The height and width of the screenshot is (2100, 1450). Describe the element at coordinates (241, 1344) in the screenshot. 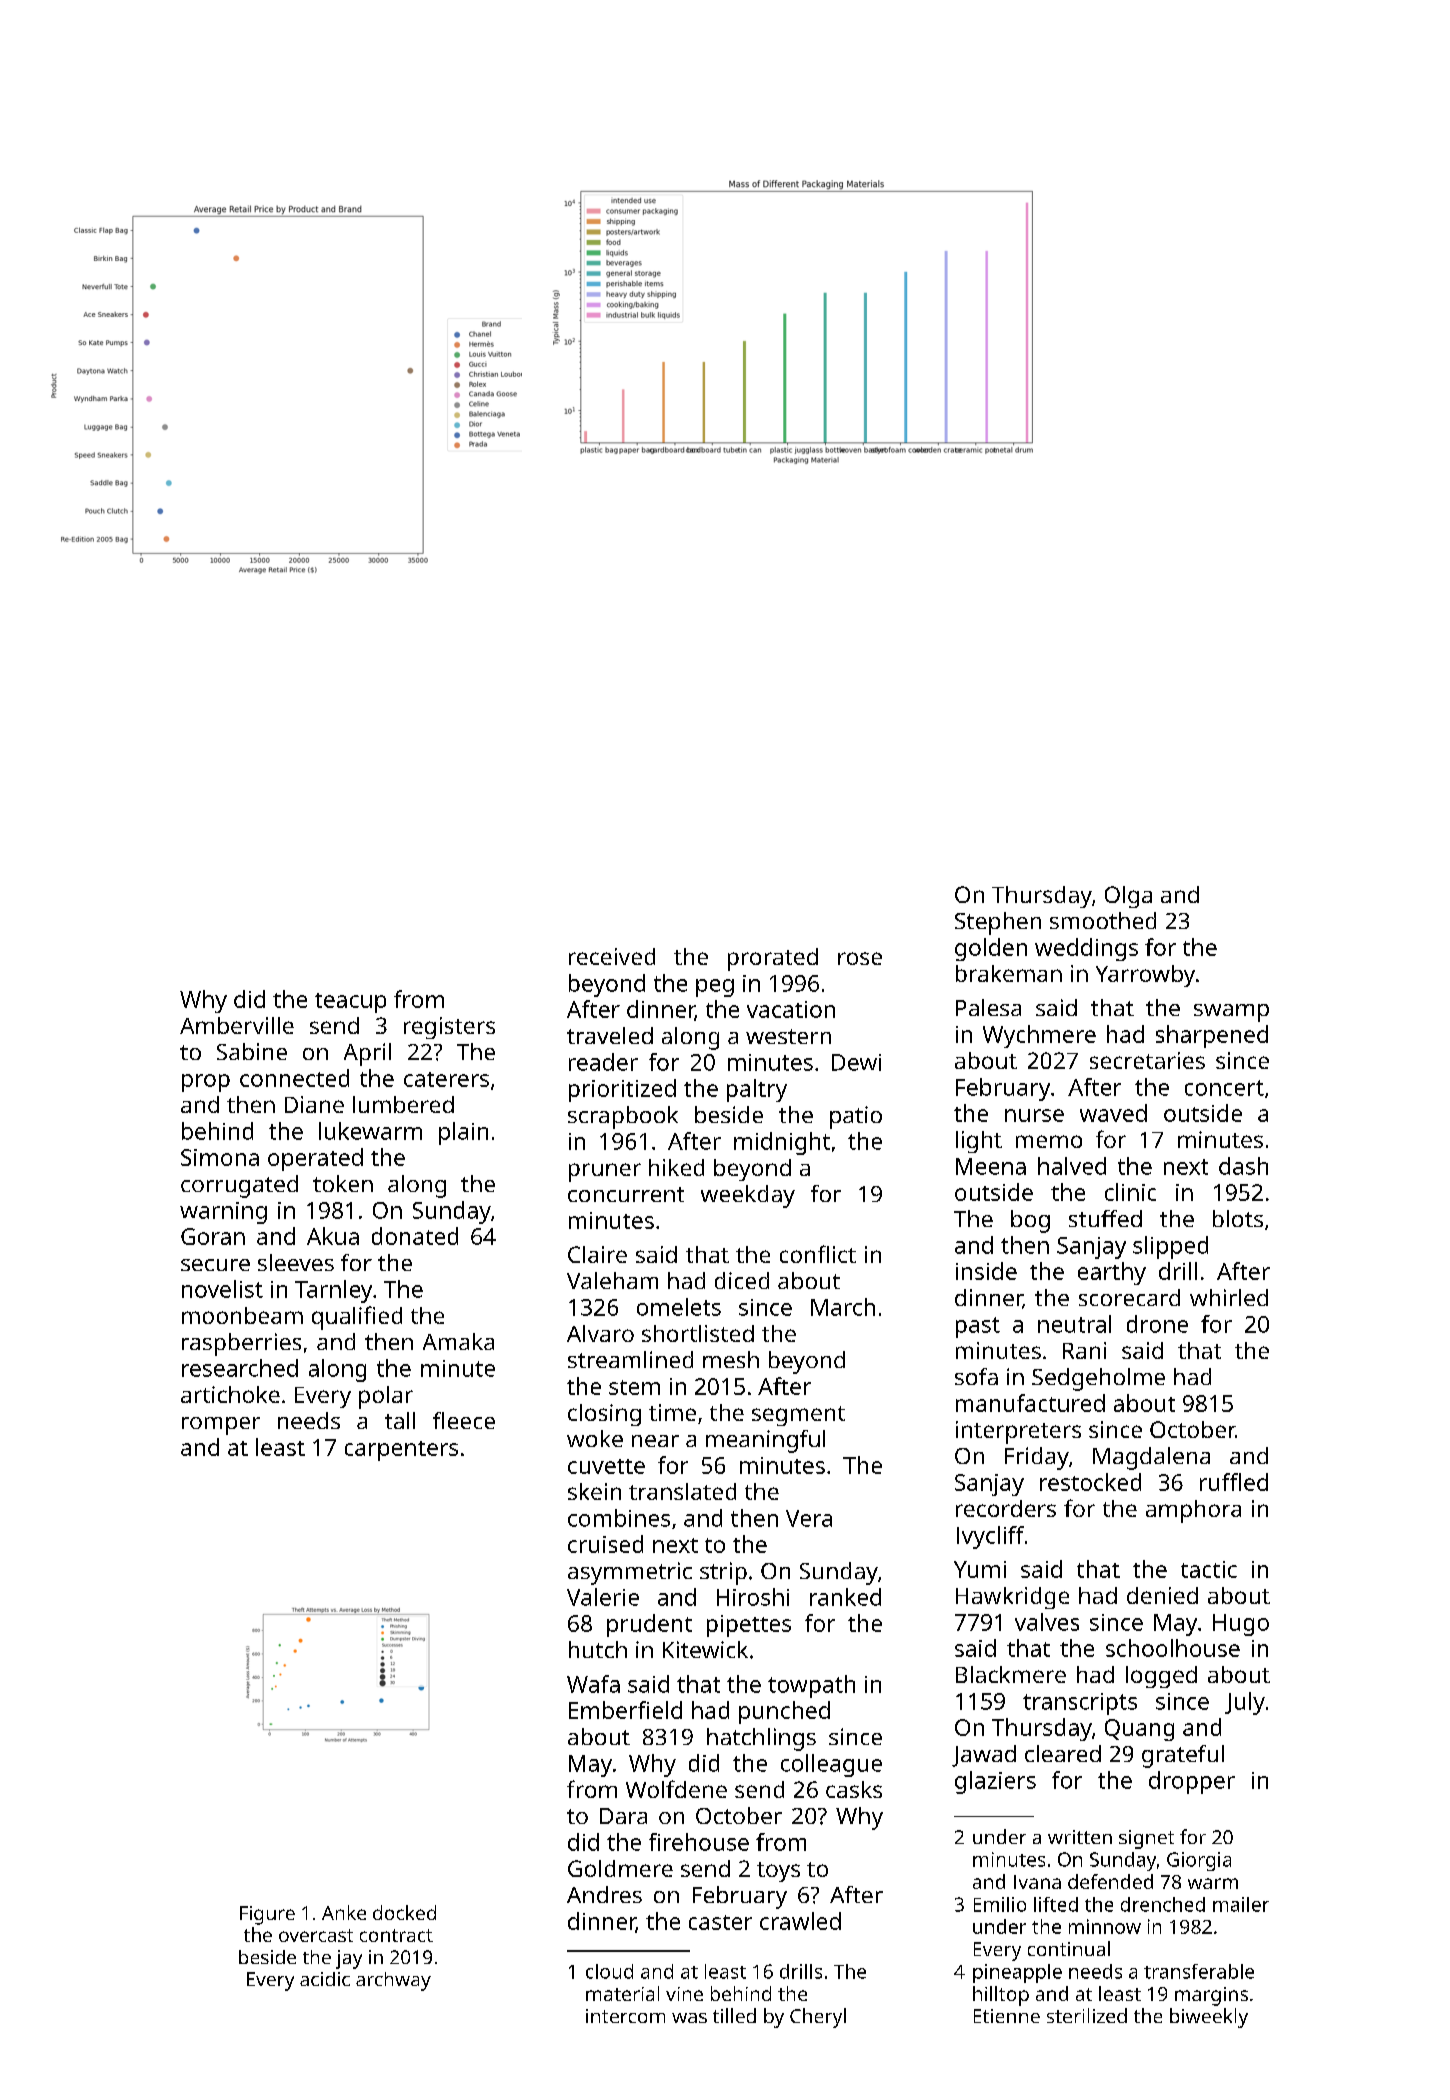

I see `raspberries` at that location.
